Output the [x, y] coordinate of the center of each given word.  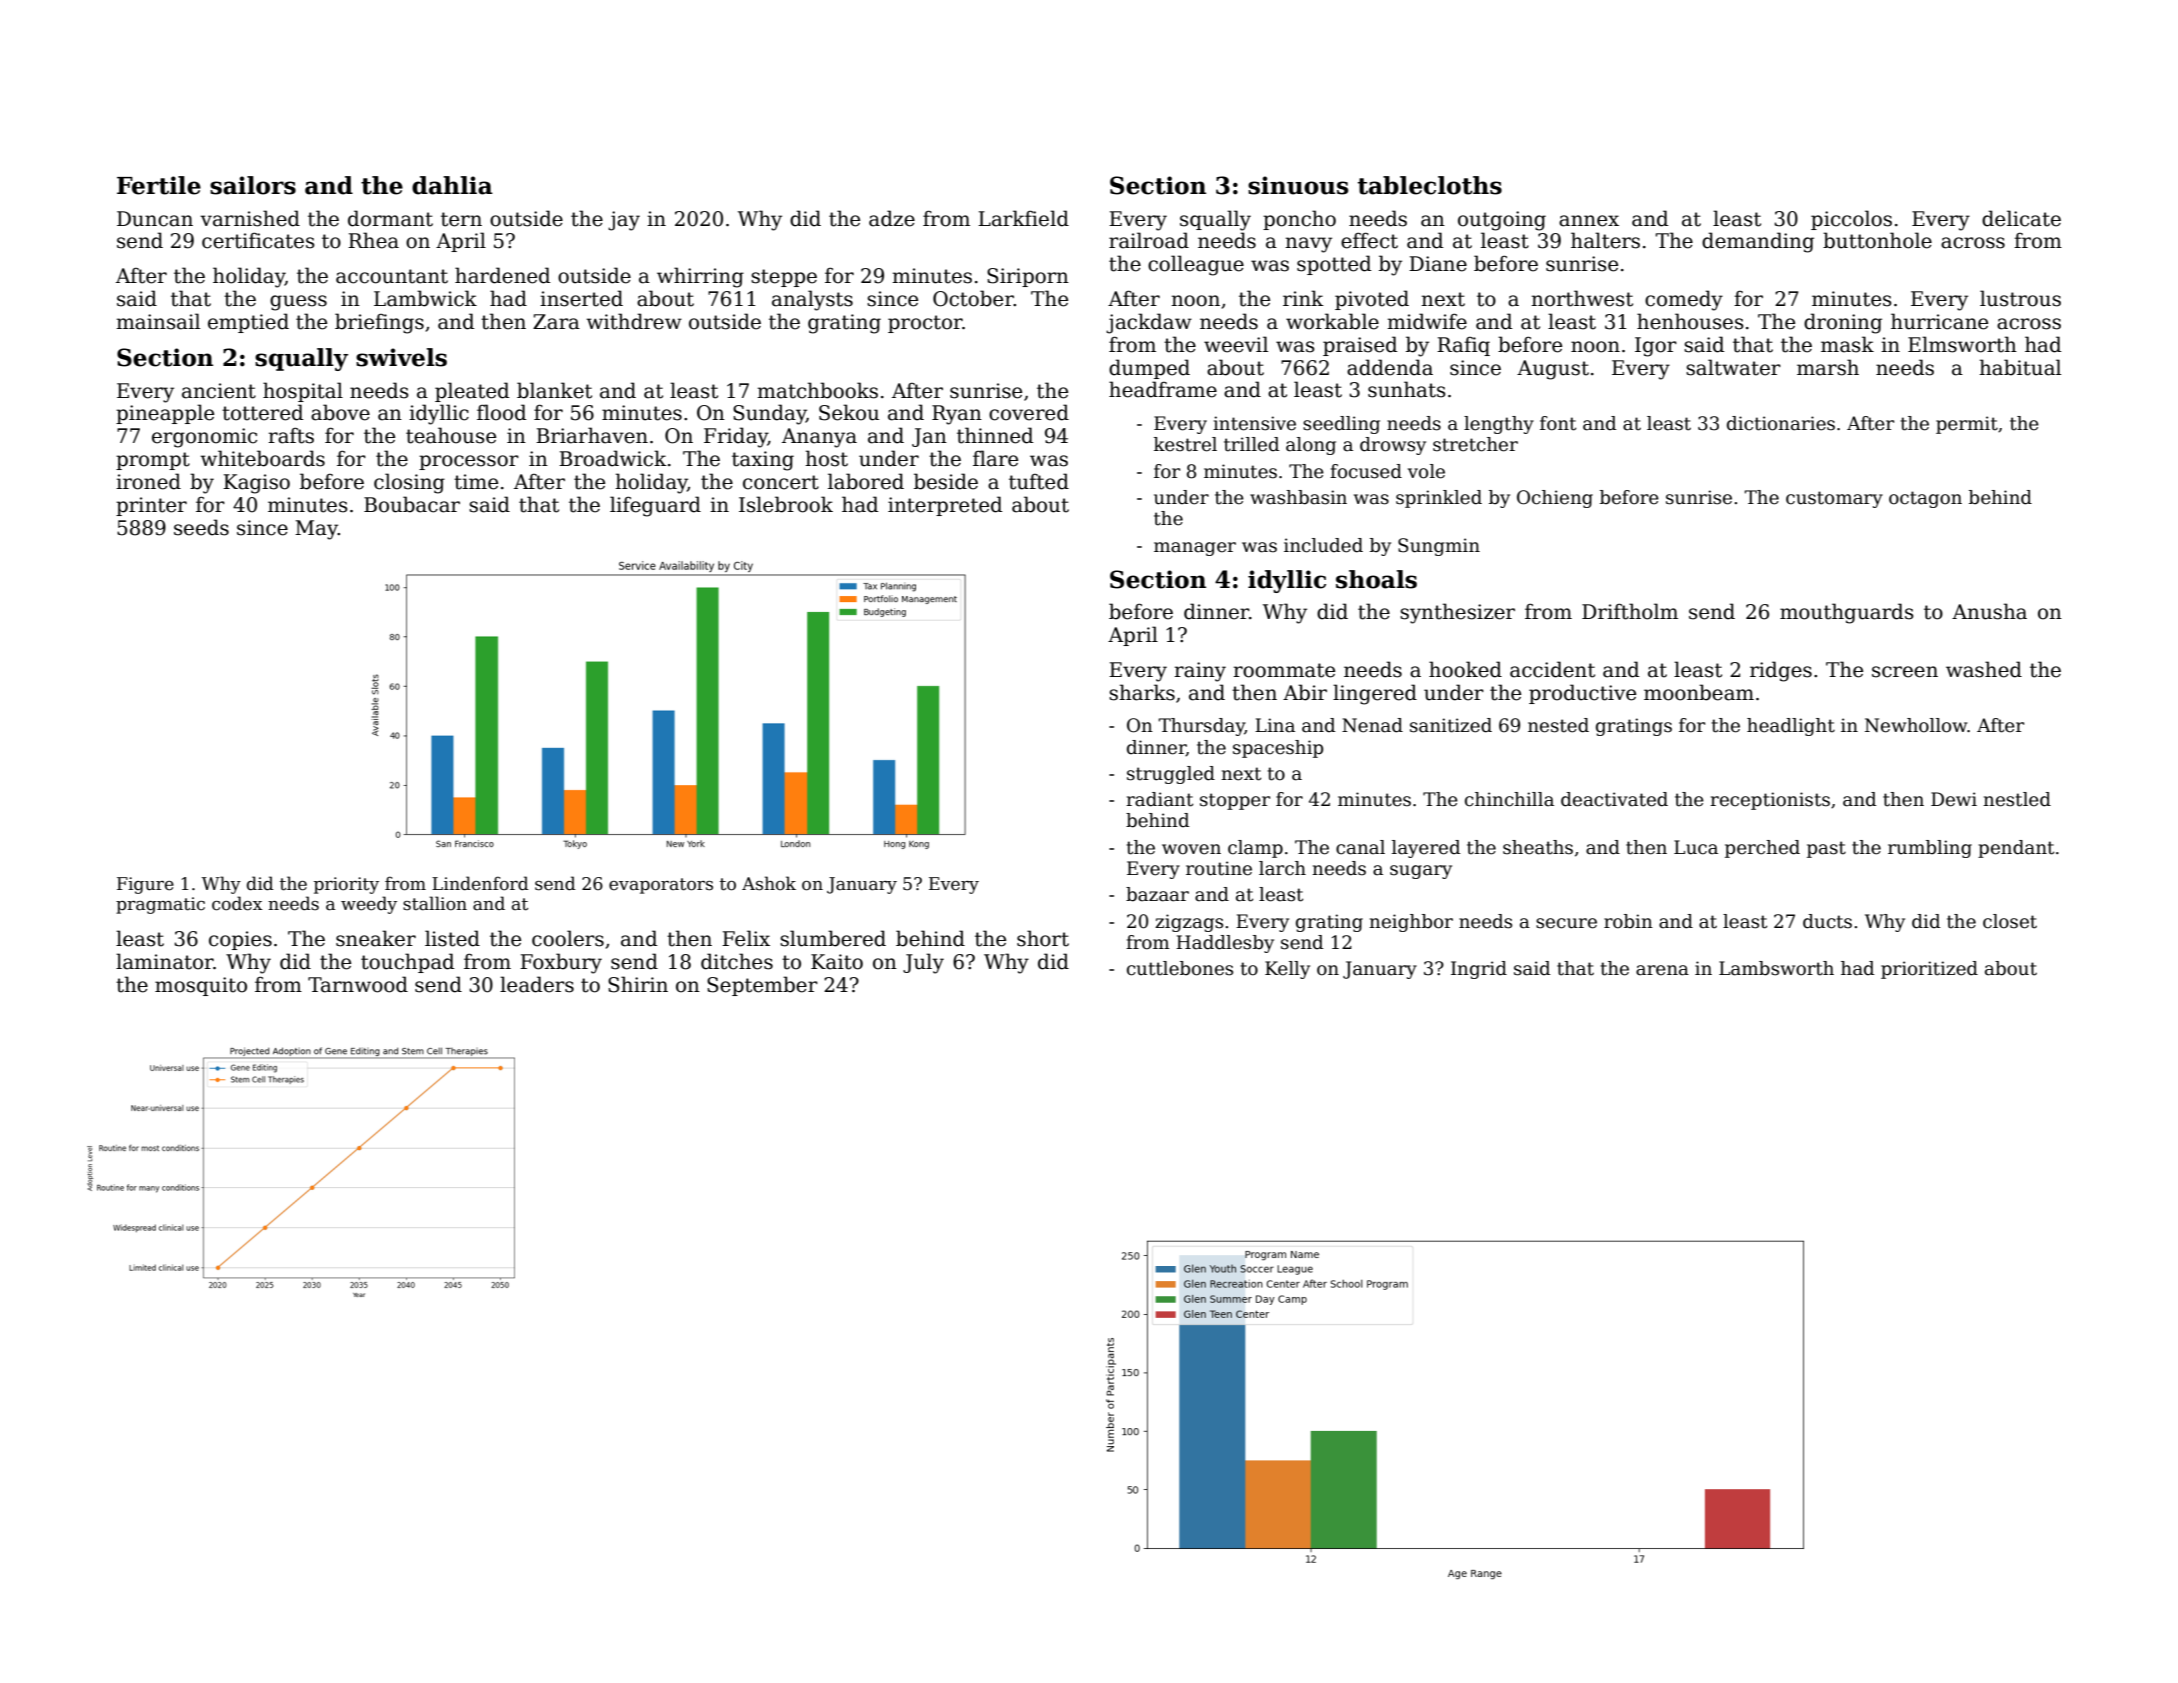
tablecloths [1430, 185]
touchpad [408, 963]
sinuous [1298, 185]
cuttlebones [1180, 968]
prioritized [1929, 970]
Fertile [159, 185]
